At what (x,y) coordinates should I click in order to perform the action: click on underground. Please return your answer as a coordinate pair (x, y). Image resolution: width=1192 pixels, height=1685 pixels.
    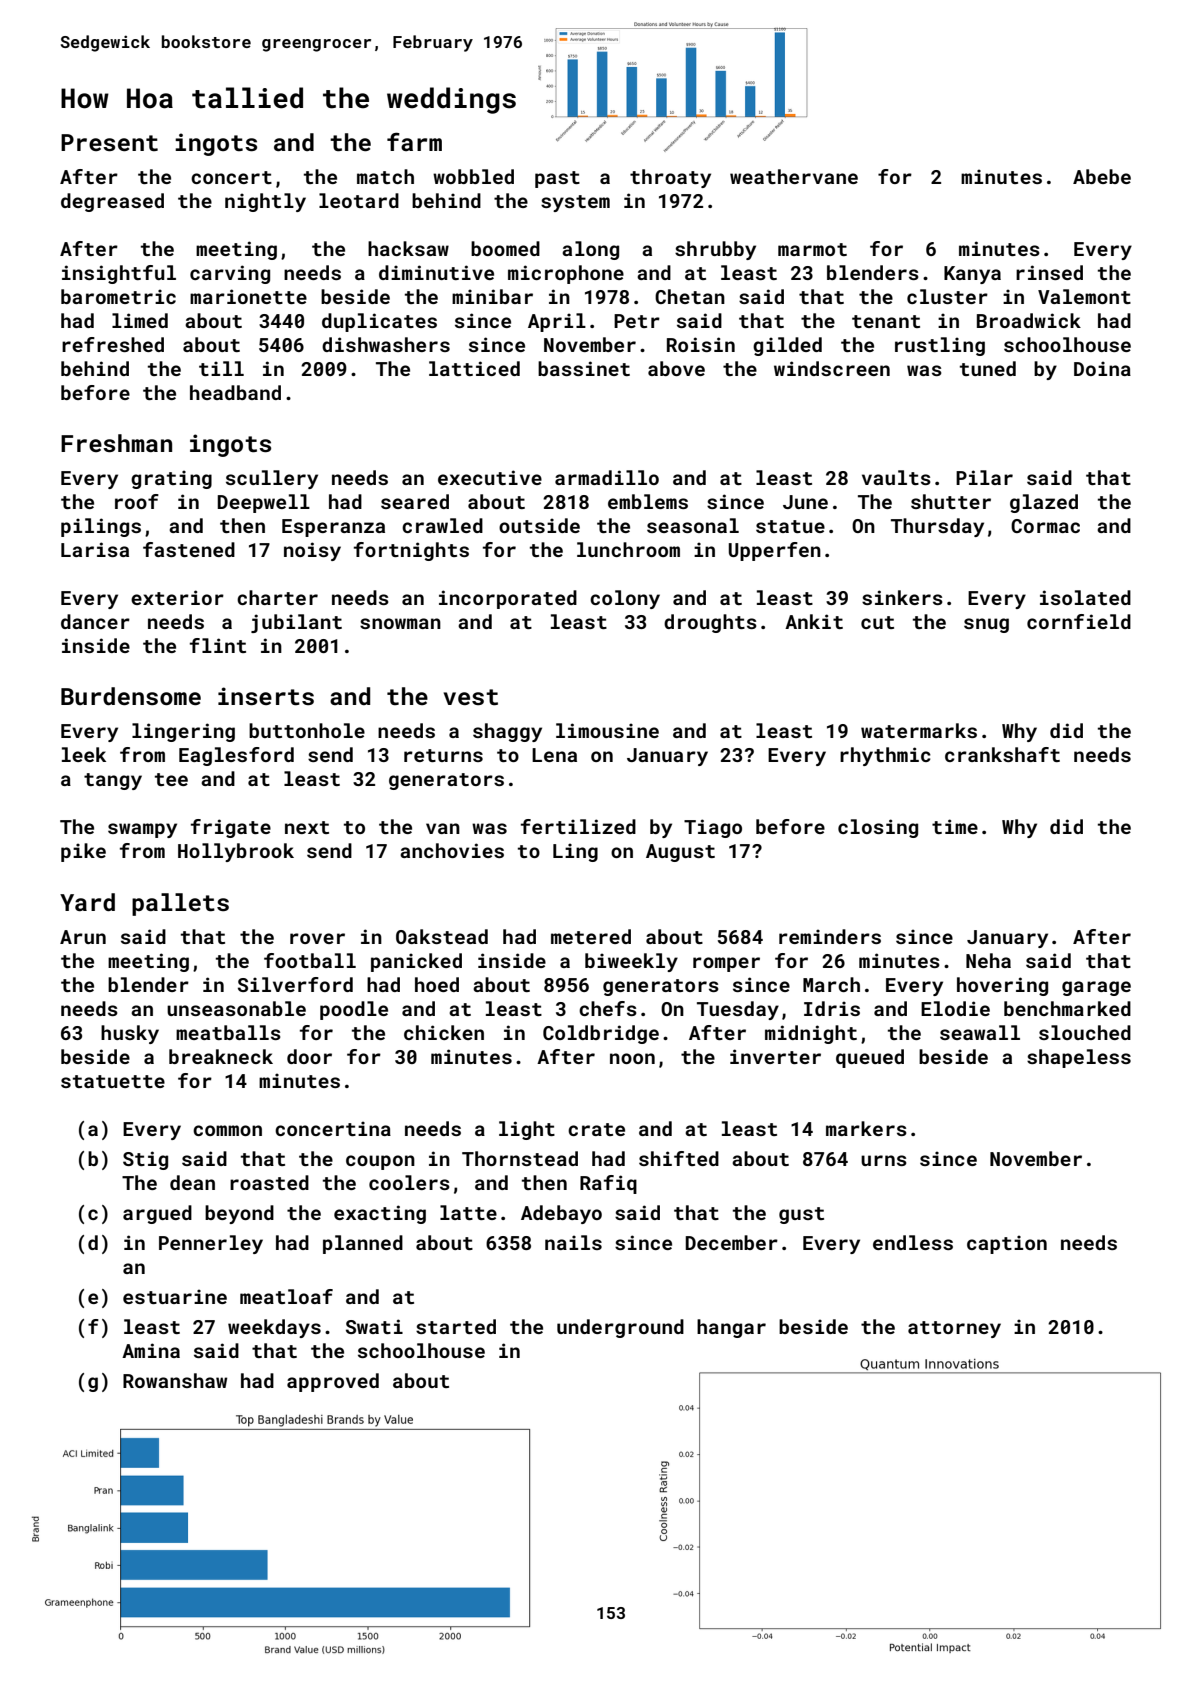
    Looking at the image, I should click on (620, 1328).
